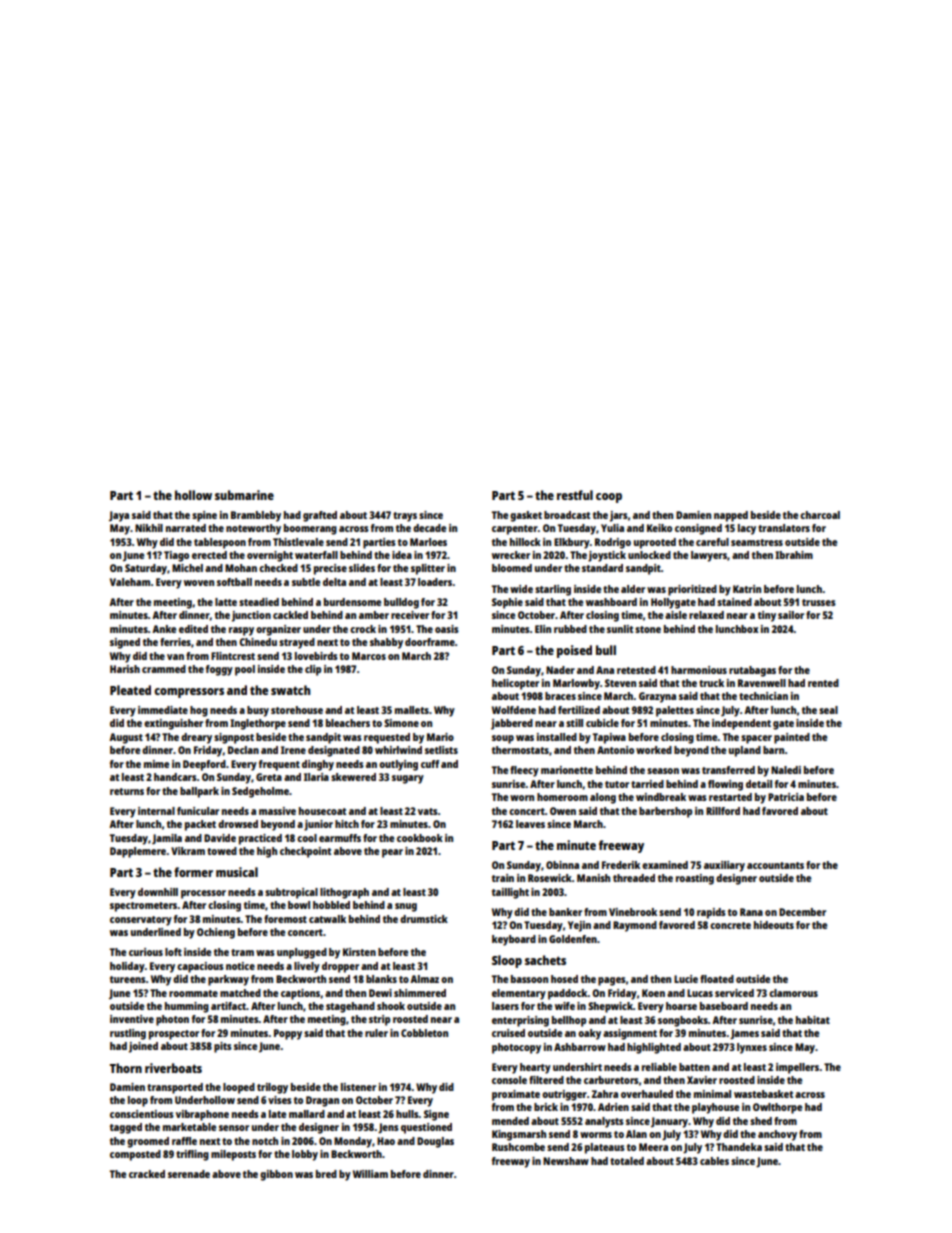 This image has height=1233, width=952. I want to click on Chinedu, so click(258, 642).
